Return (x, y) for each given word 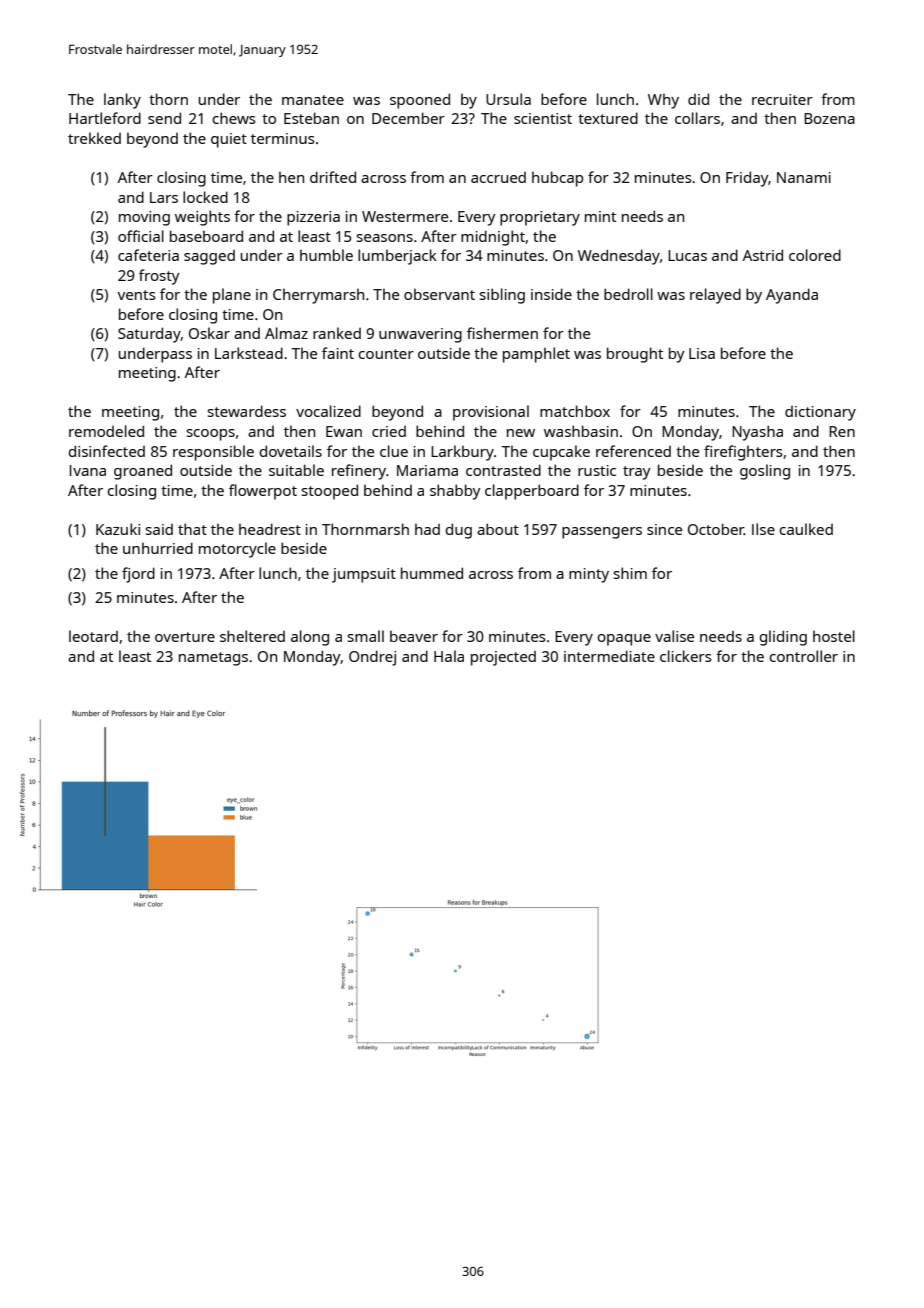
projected (503, 658)
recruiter (782, 99)
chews (234, 118)
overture (185, 637)
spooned (420, 101)
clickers (686, 656)
